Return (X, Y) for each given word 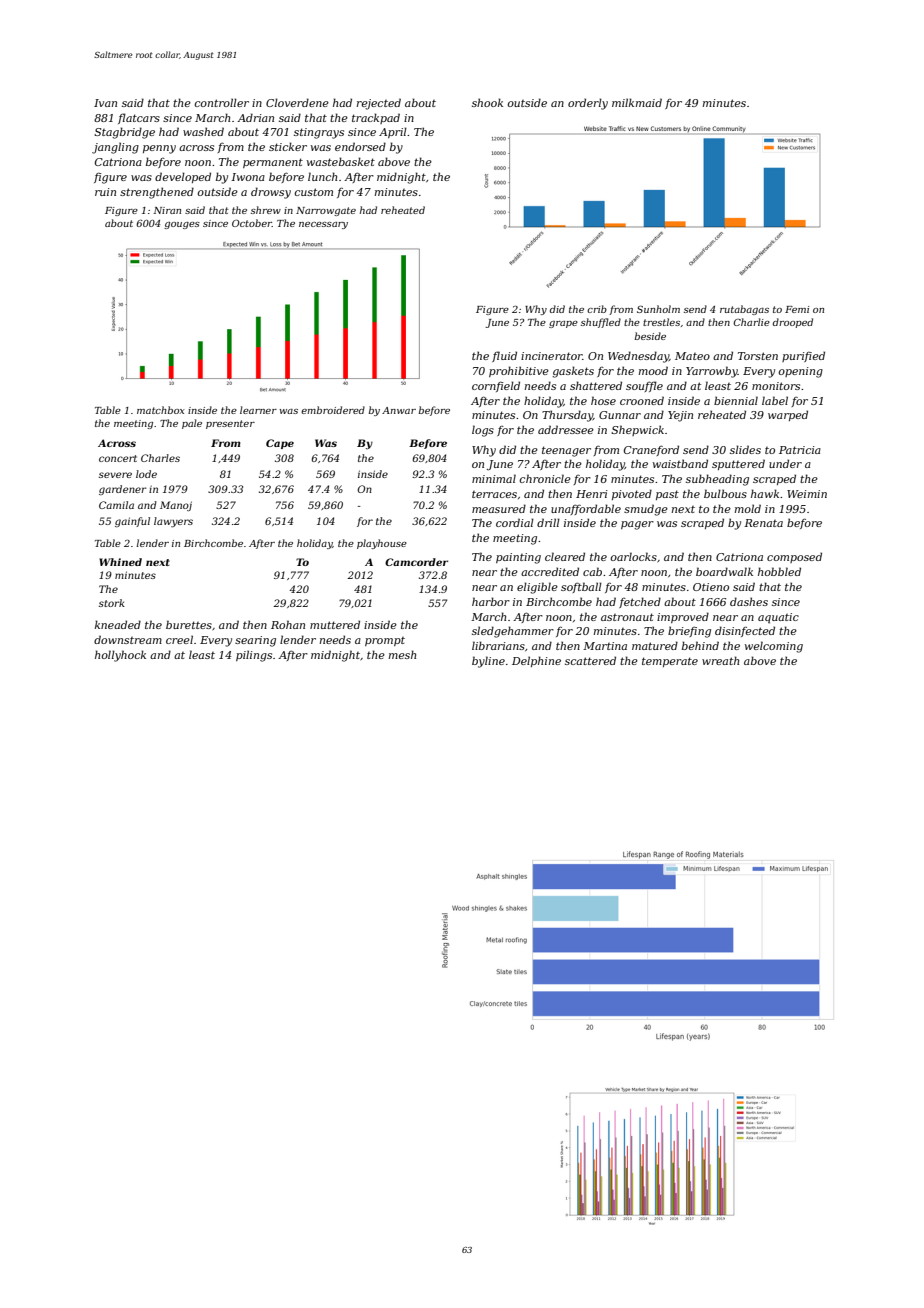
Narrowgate (326, 211)
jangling (115, 148)
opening (800, 372)
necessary (323, 225)
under (785, 463)
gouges (182, 225)
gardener (123, 490)
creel (179, 639)
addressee (566, 429)
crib (597, 309)
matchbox (161, 410)
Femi (797, 309)
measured (499, 508)
